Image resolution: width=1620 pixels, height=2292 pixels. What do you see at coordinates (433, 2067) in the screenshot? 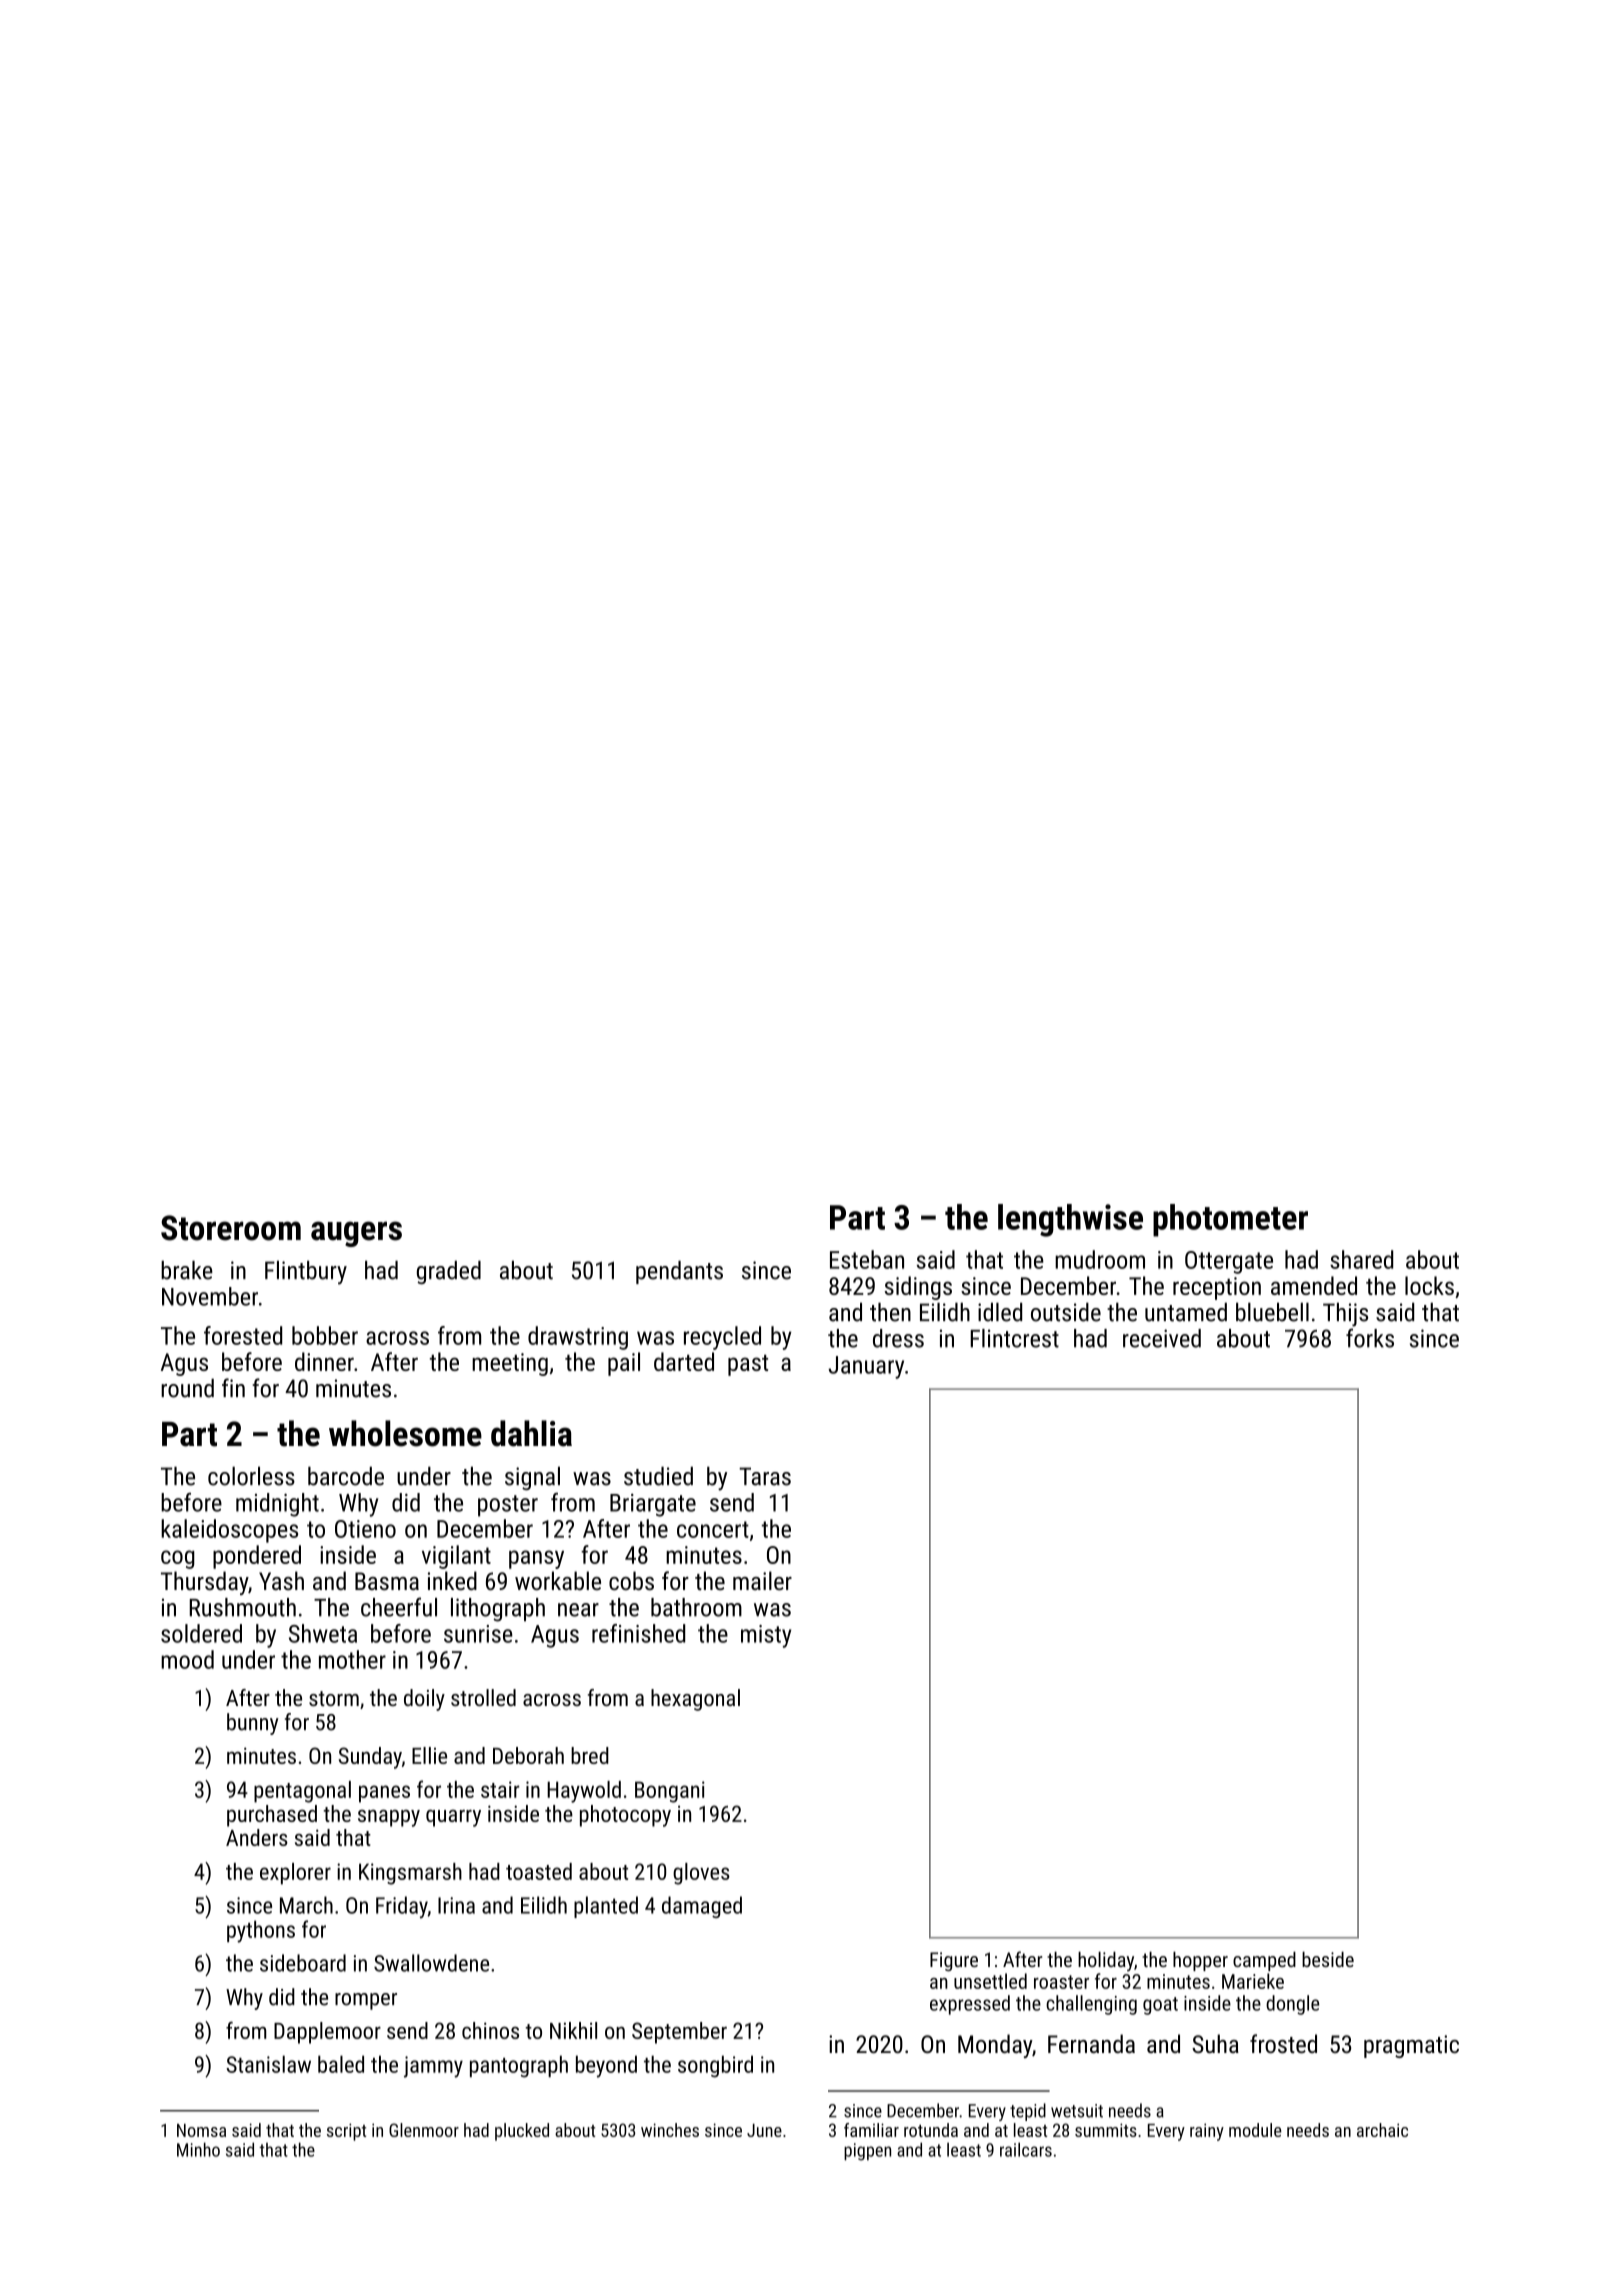
I see `jammy` at bounding box center [433, 2067].
